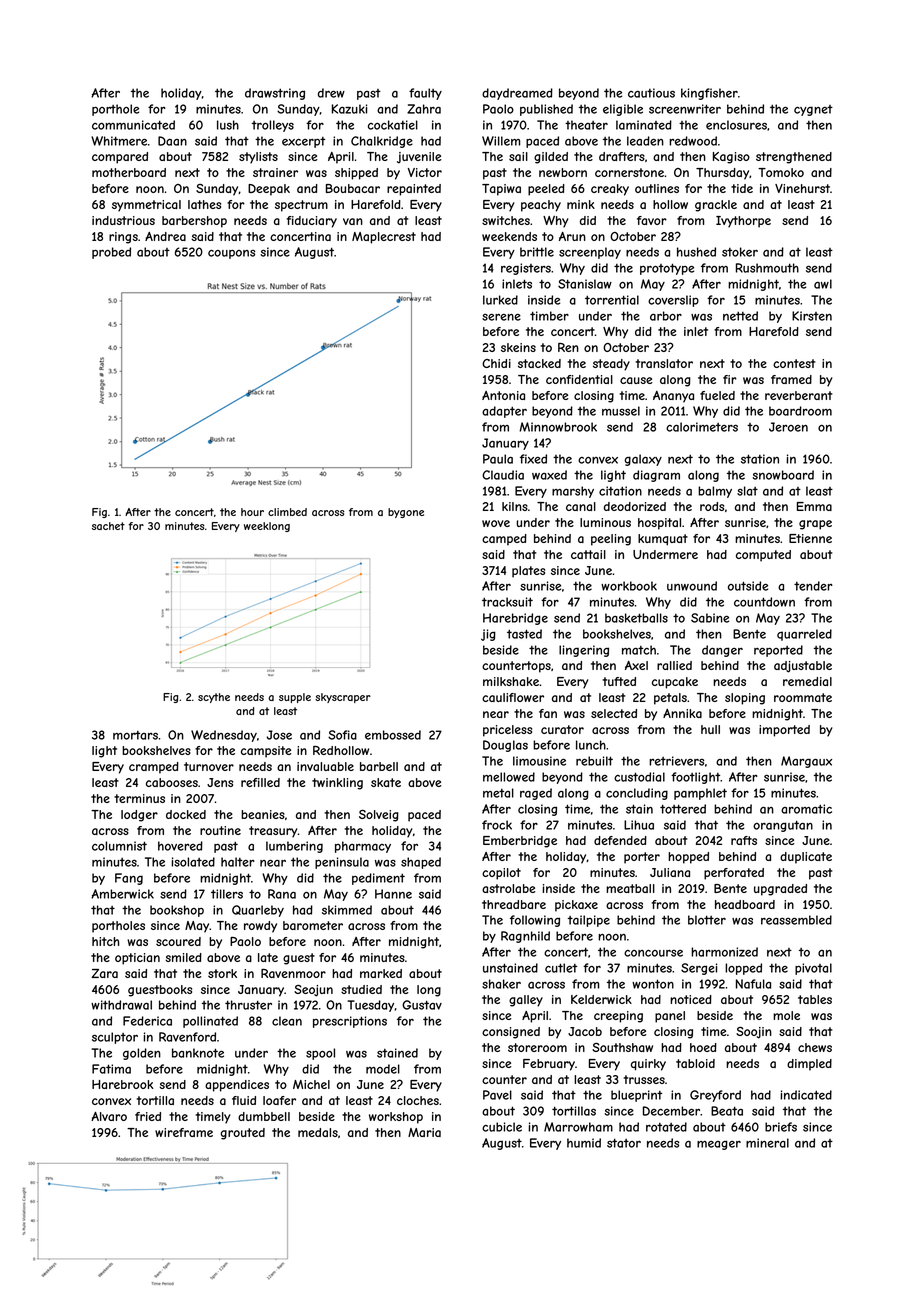 This page has width=924, height=1308. I want to click on climbed, so click(287, 512).
